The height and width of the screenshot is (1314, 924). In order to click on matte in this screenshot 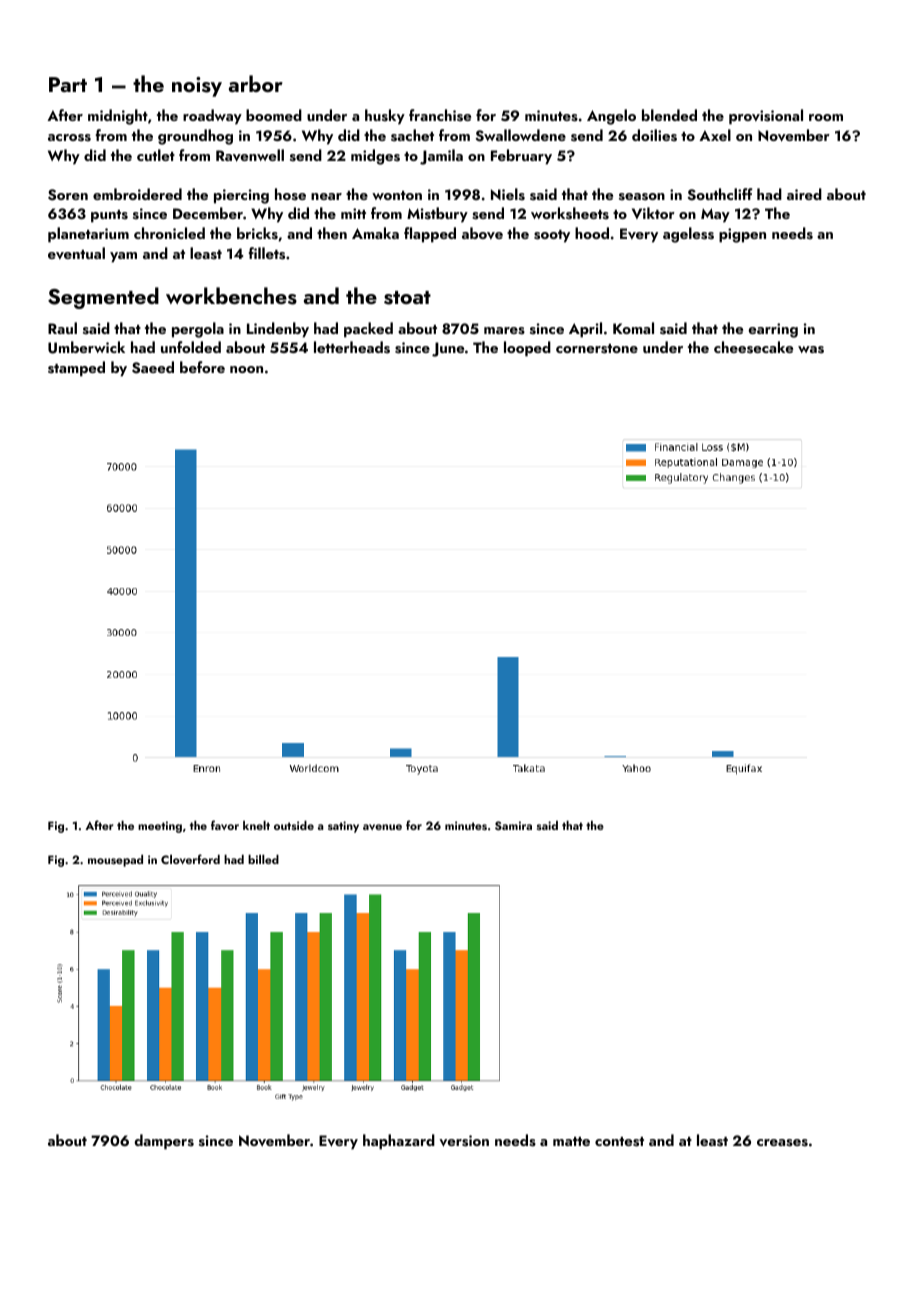, I will do `click(571, 1141)`.
